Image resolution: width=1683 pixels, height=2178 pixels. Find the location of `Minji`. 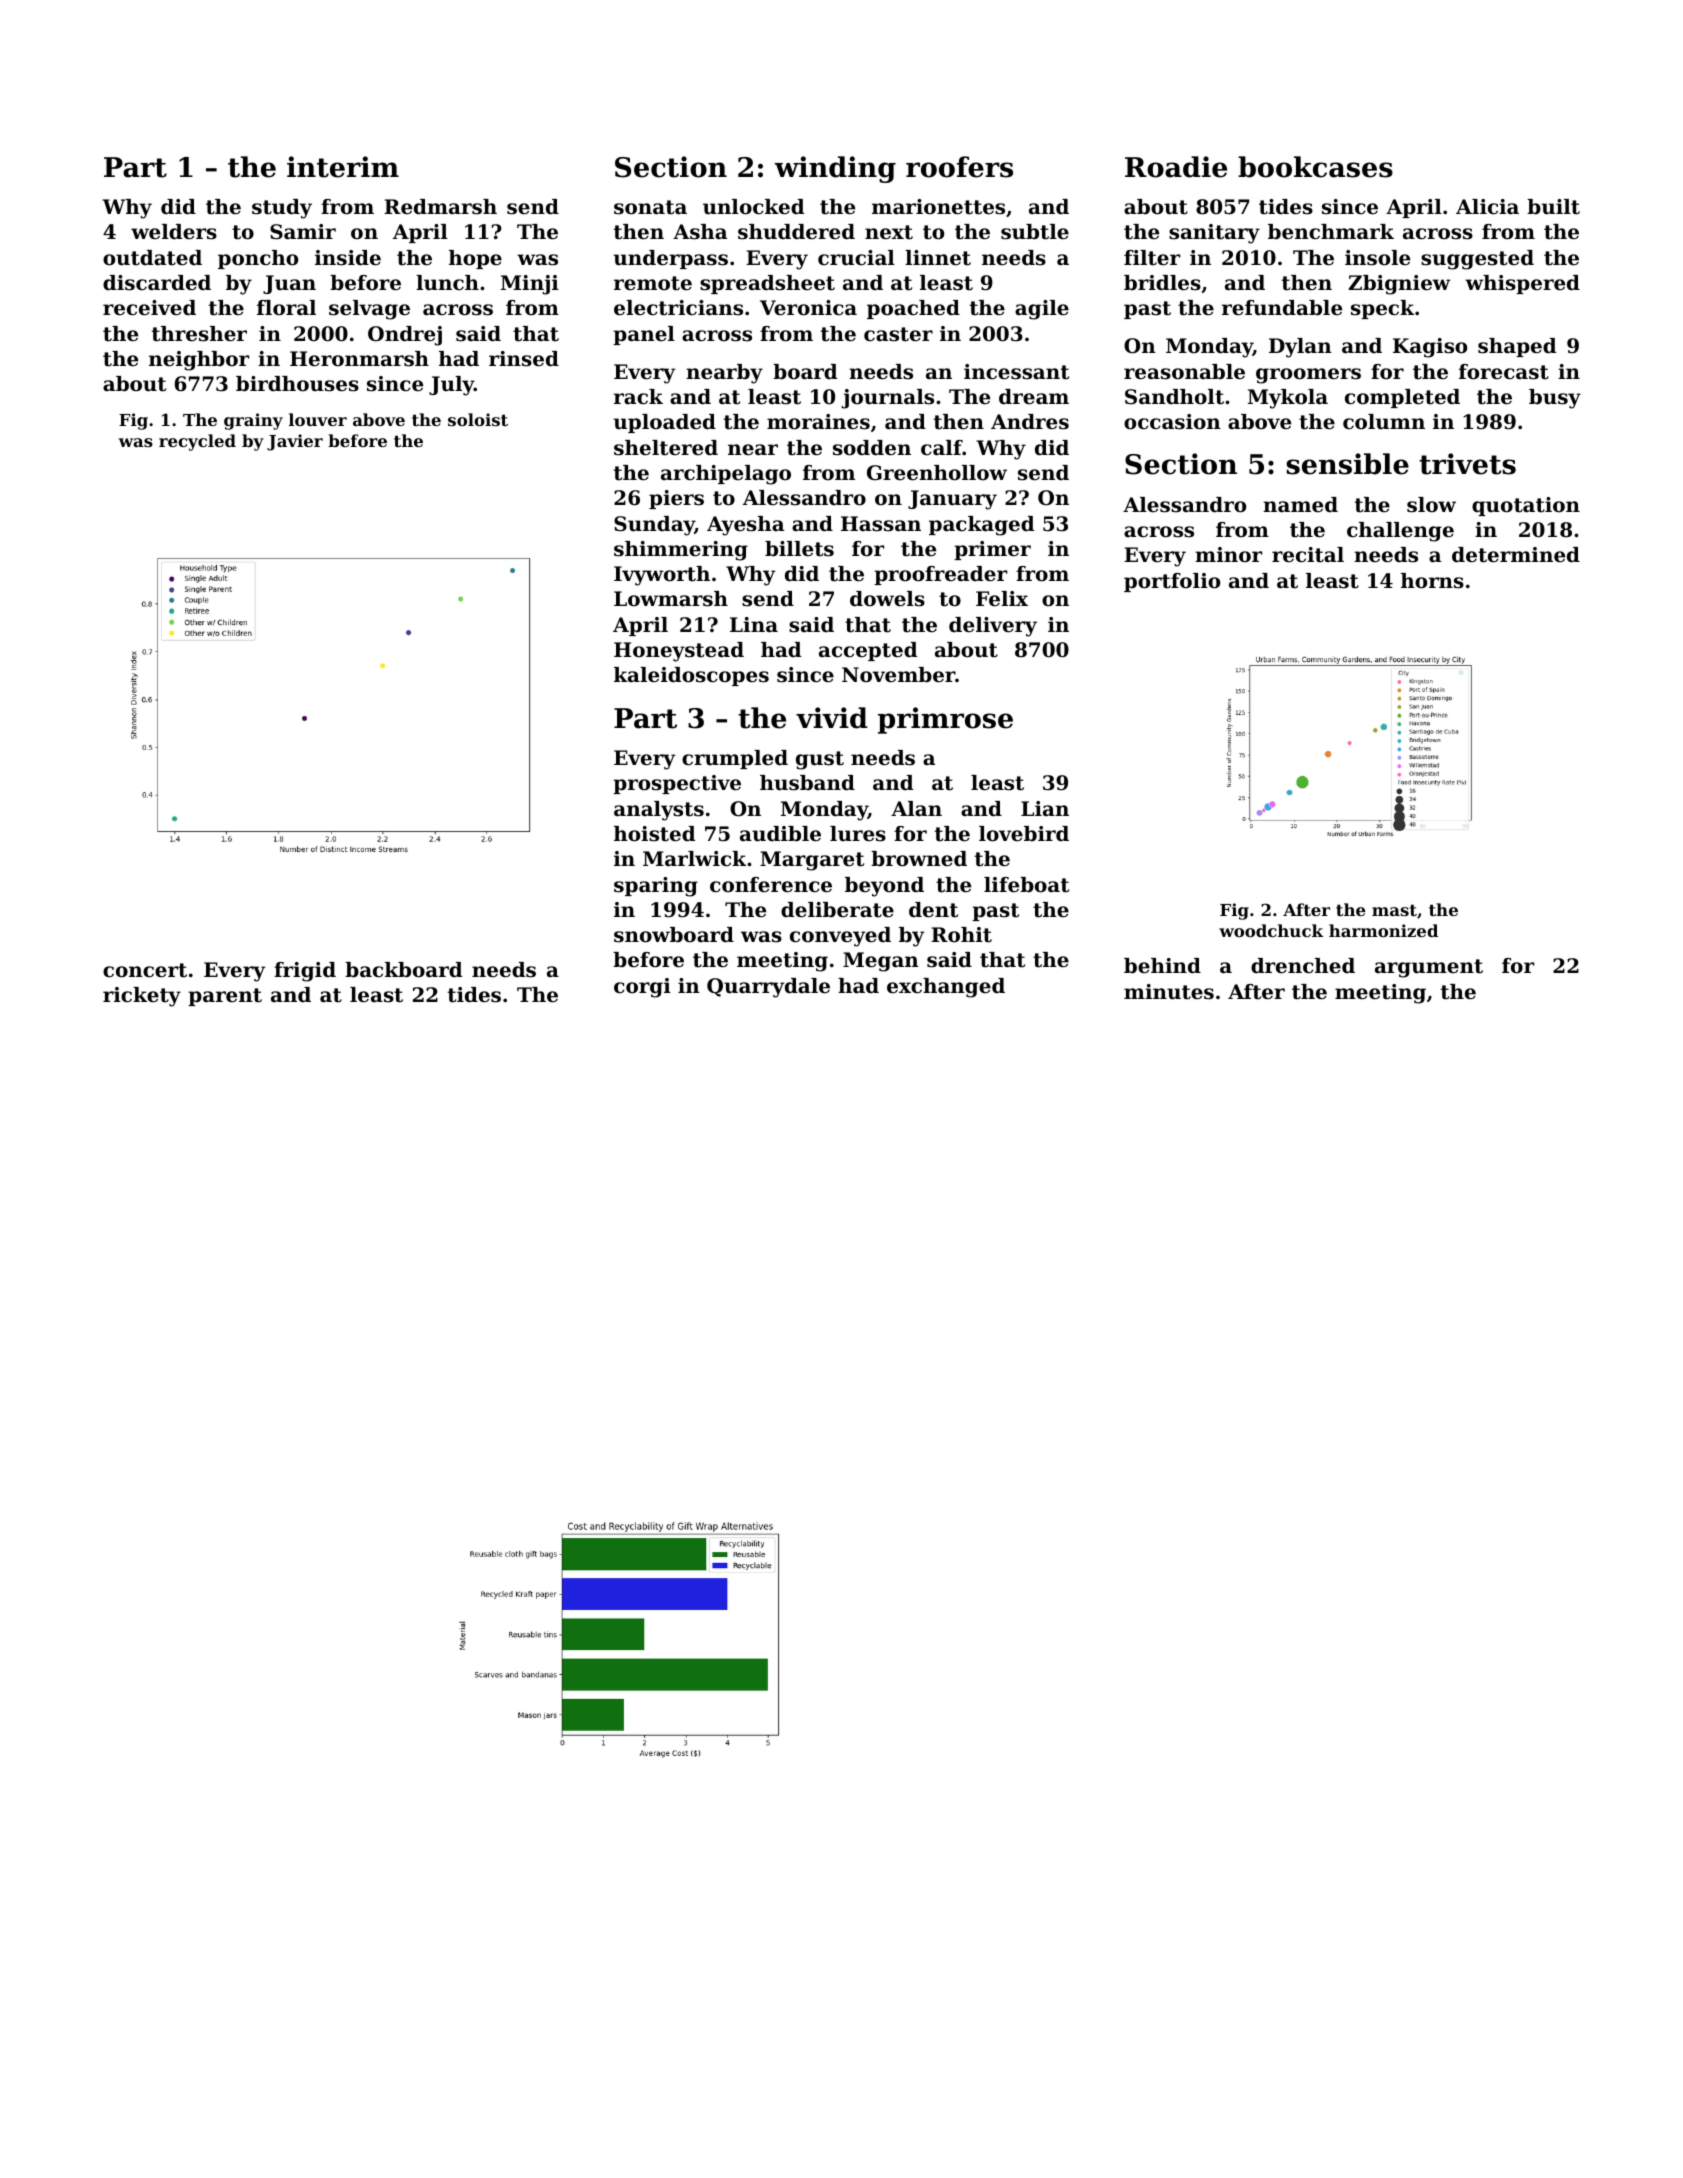

Minji is located at coordinates (530, 285).
